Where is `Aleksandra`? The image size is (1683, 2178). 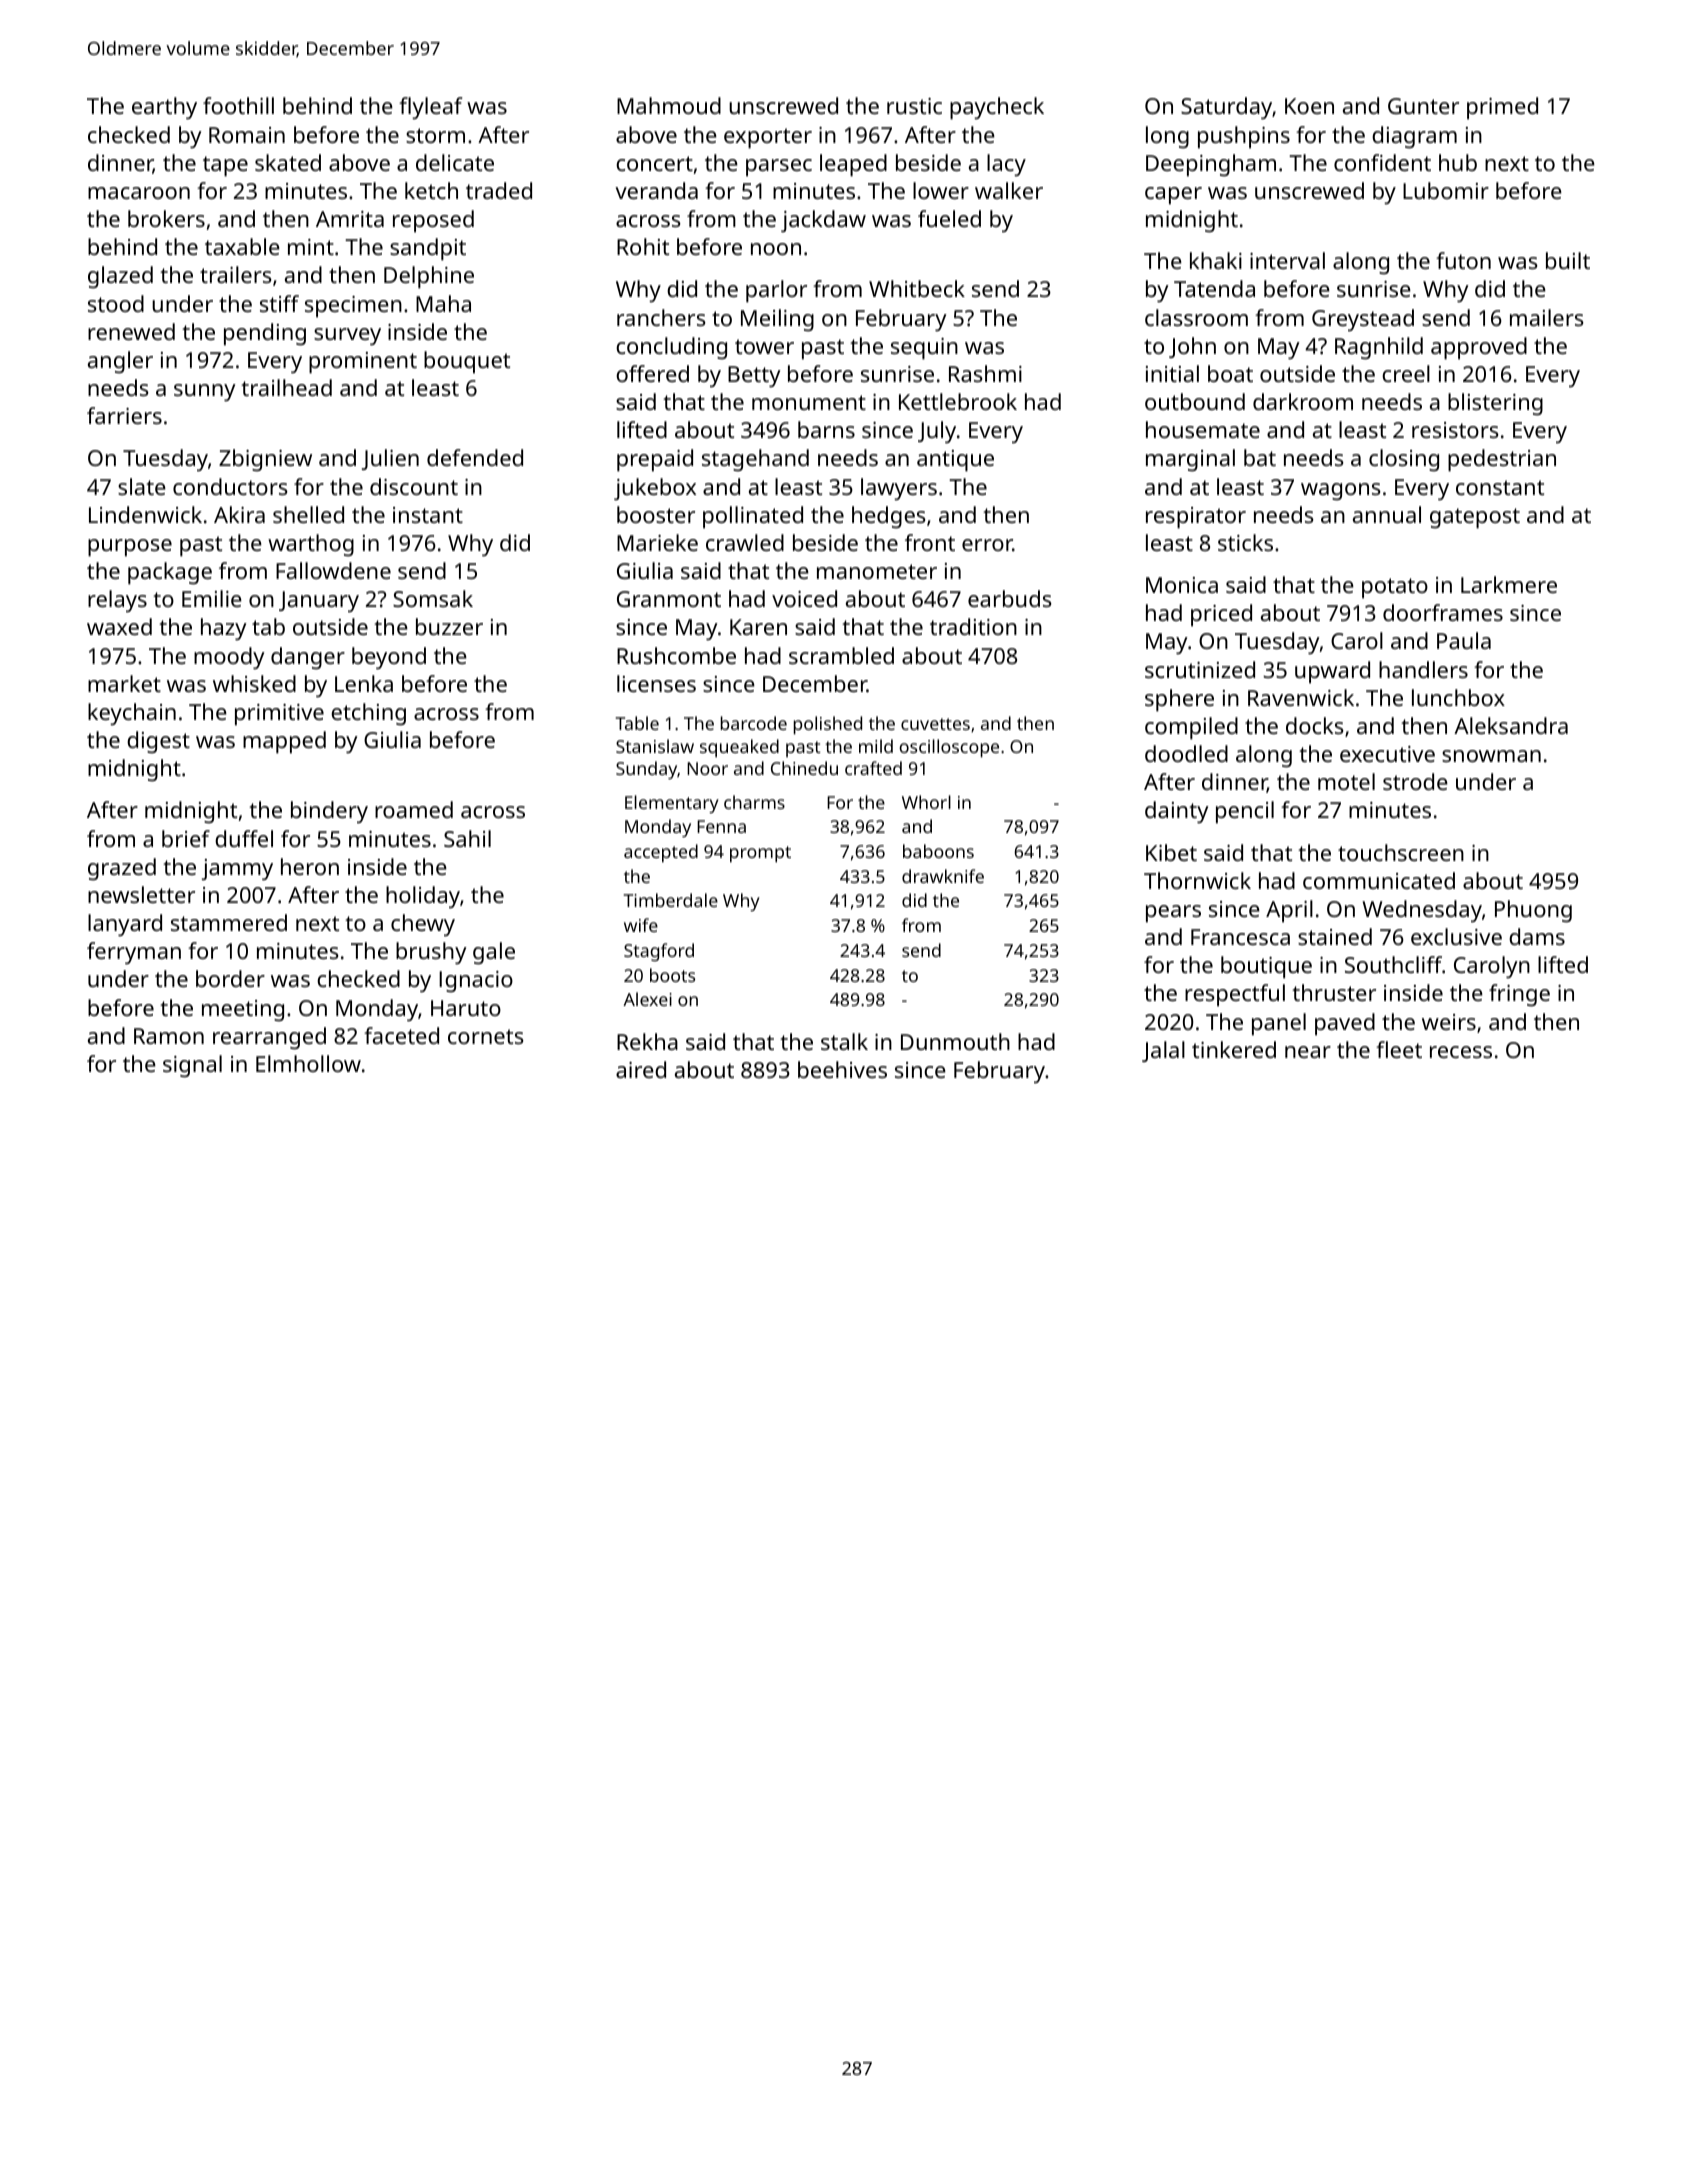 Aleksandra is located at coordinates (1511, 725).
